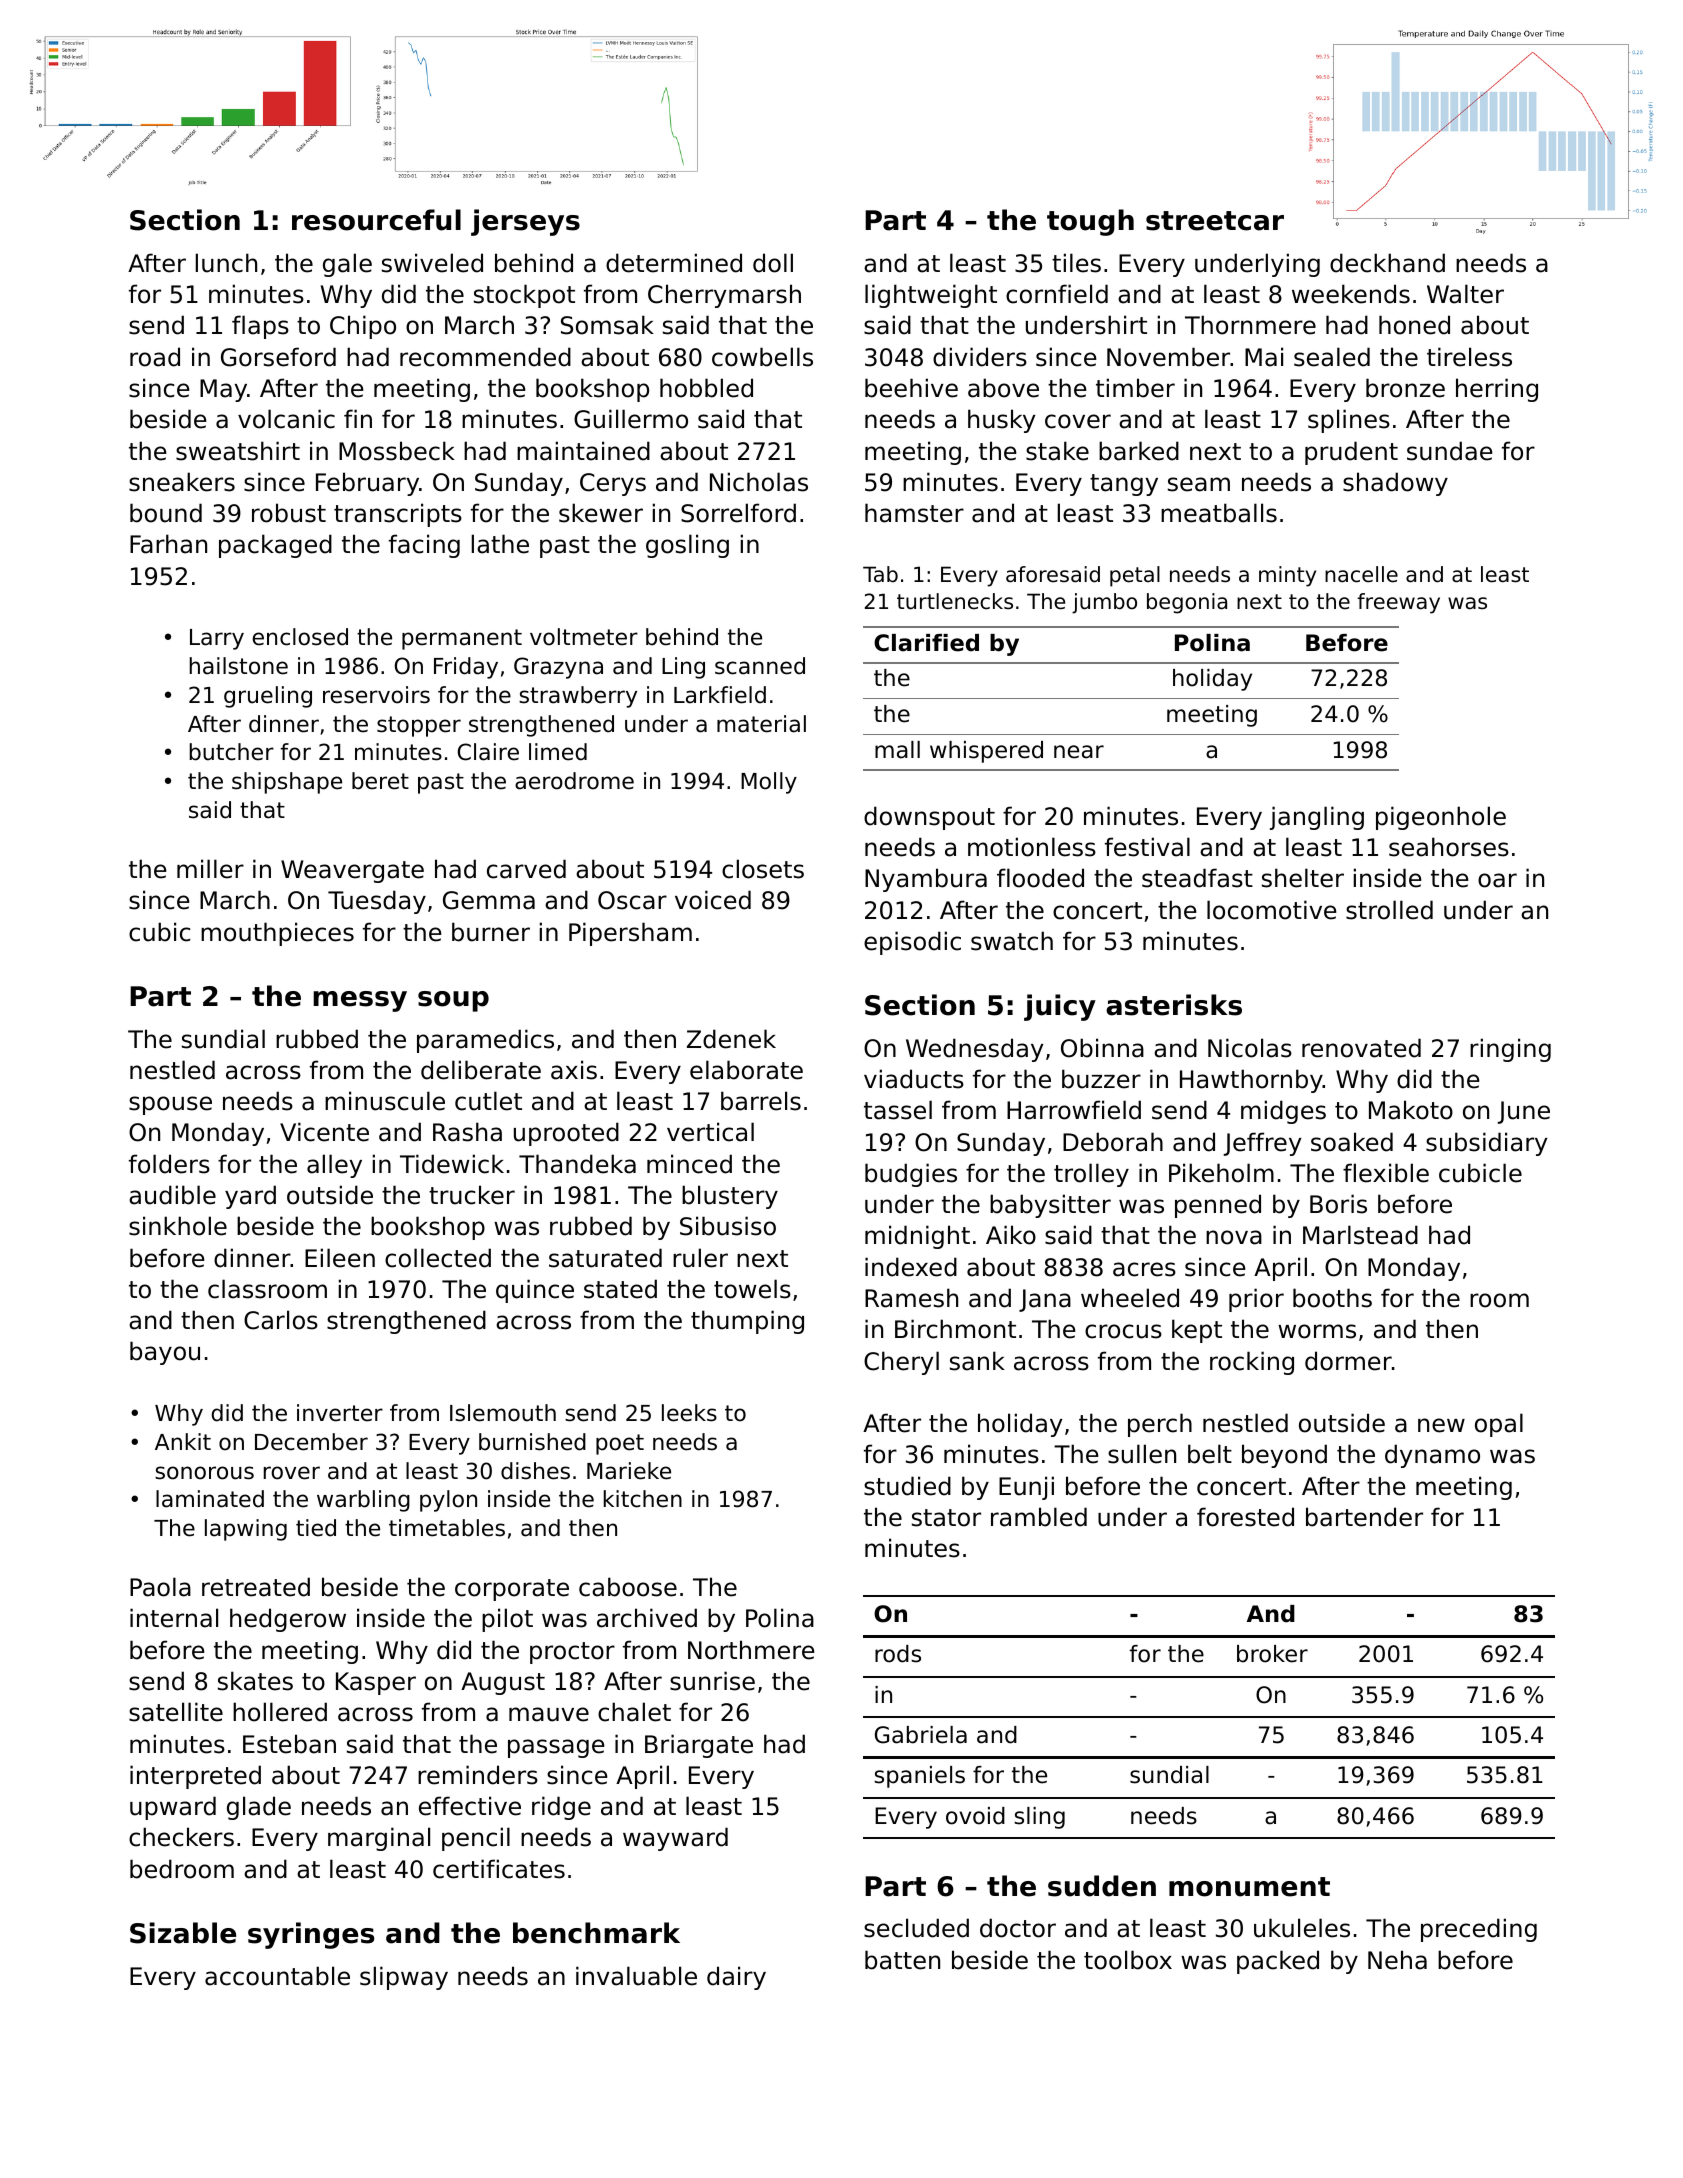 This page has height=2178, width=1683. Describe the element at coordinates (1398, 603) in the page. I see `freeway` at that location.
